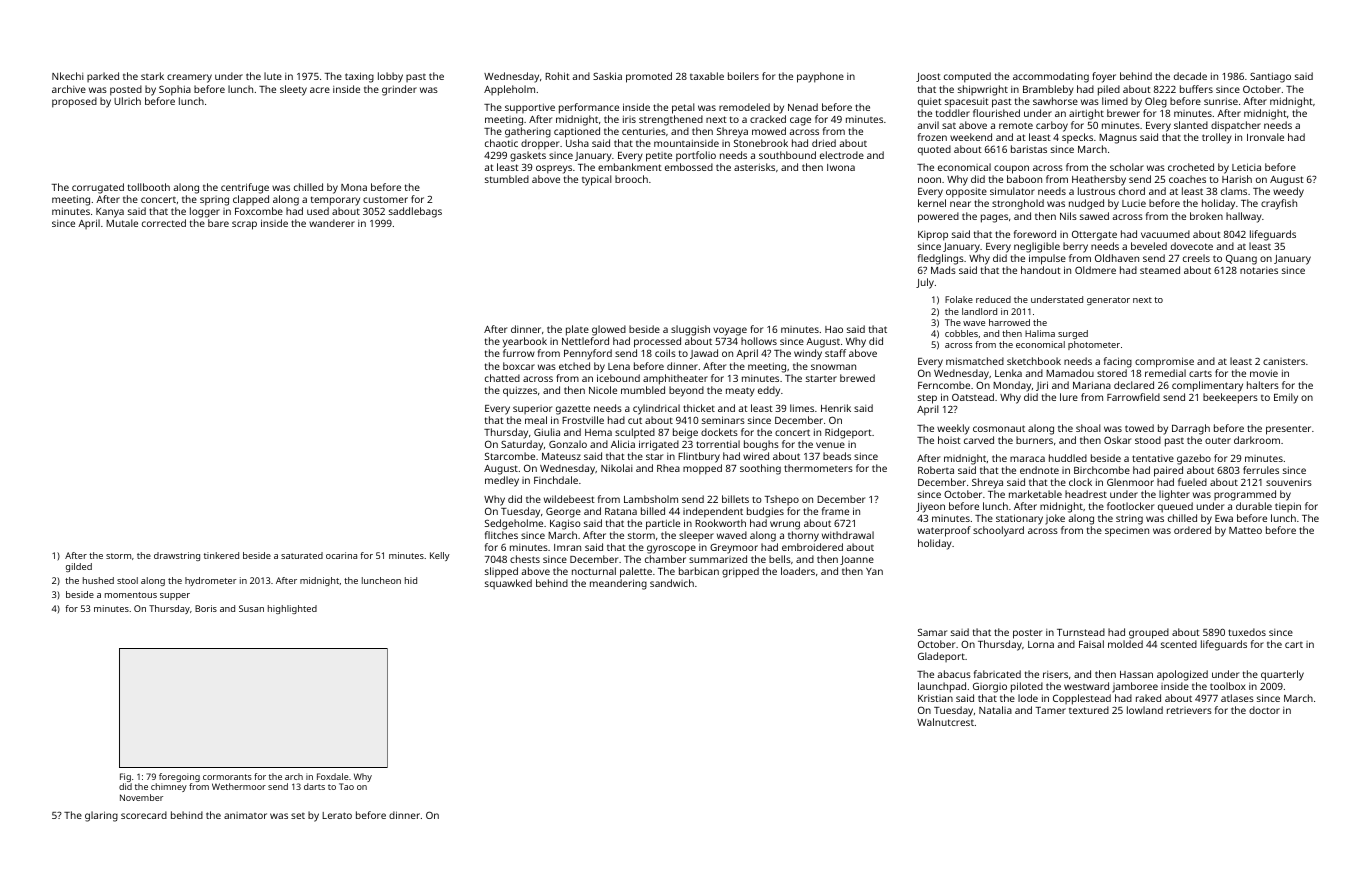  I want to click on hydrometer, so click(211, 581).
